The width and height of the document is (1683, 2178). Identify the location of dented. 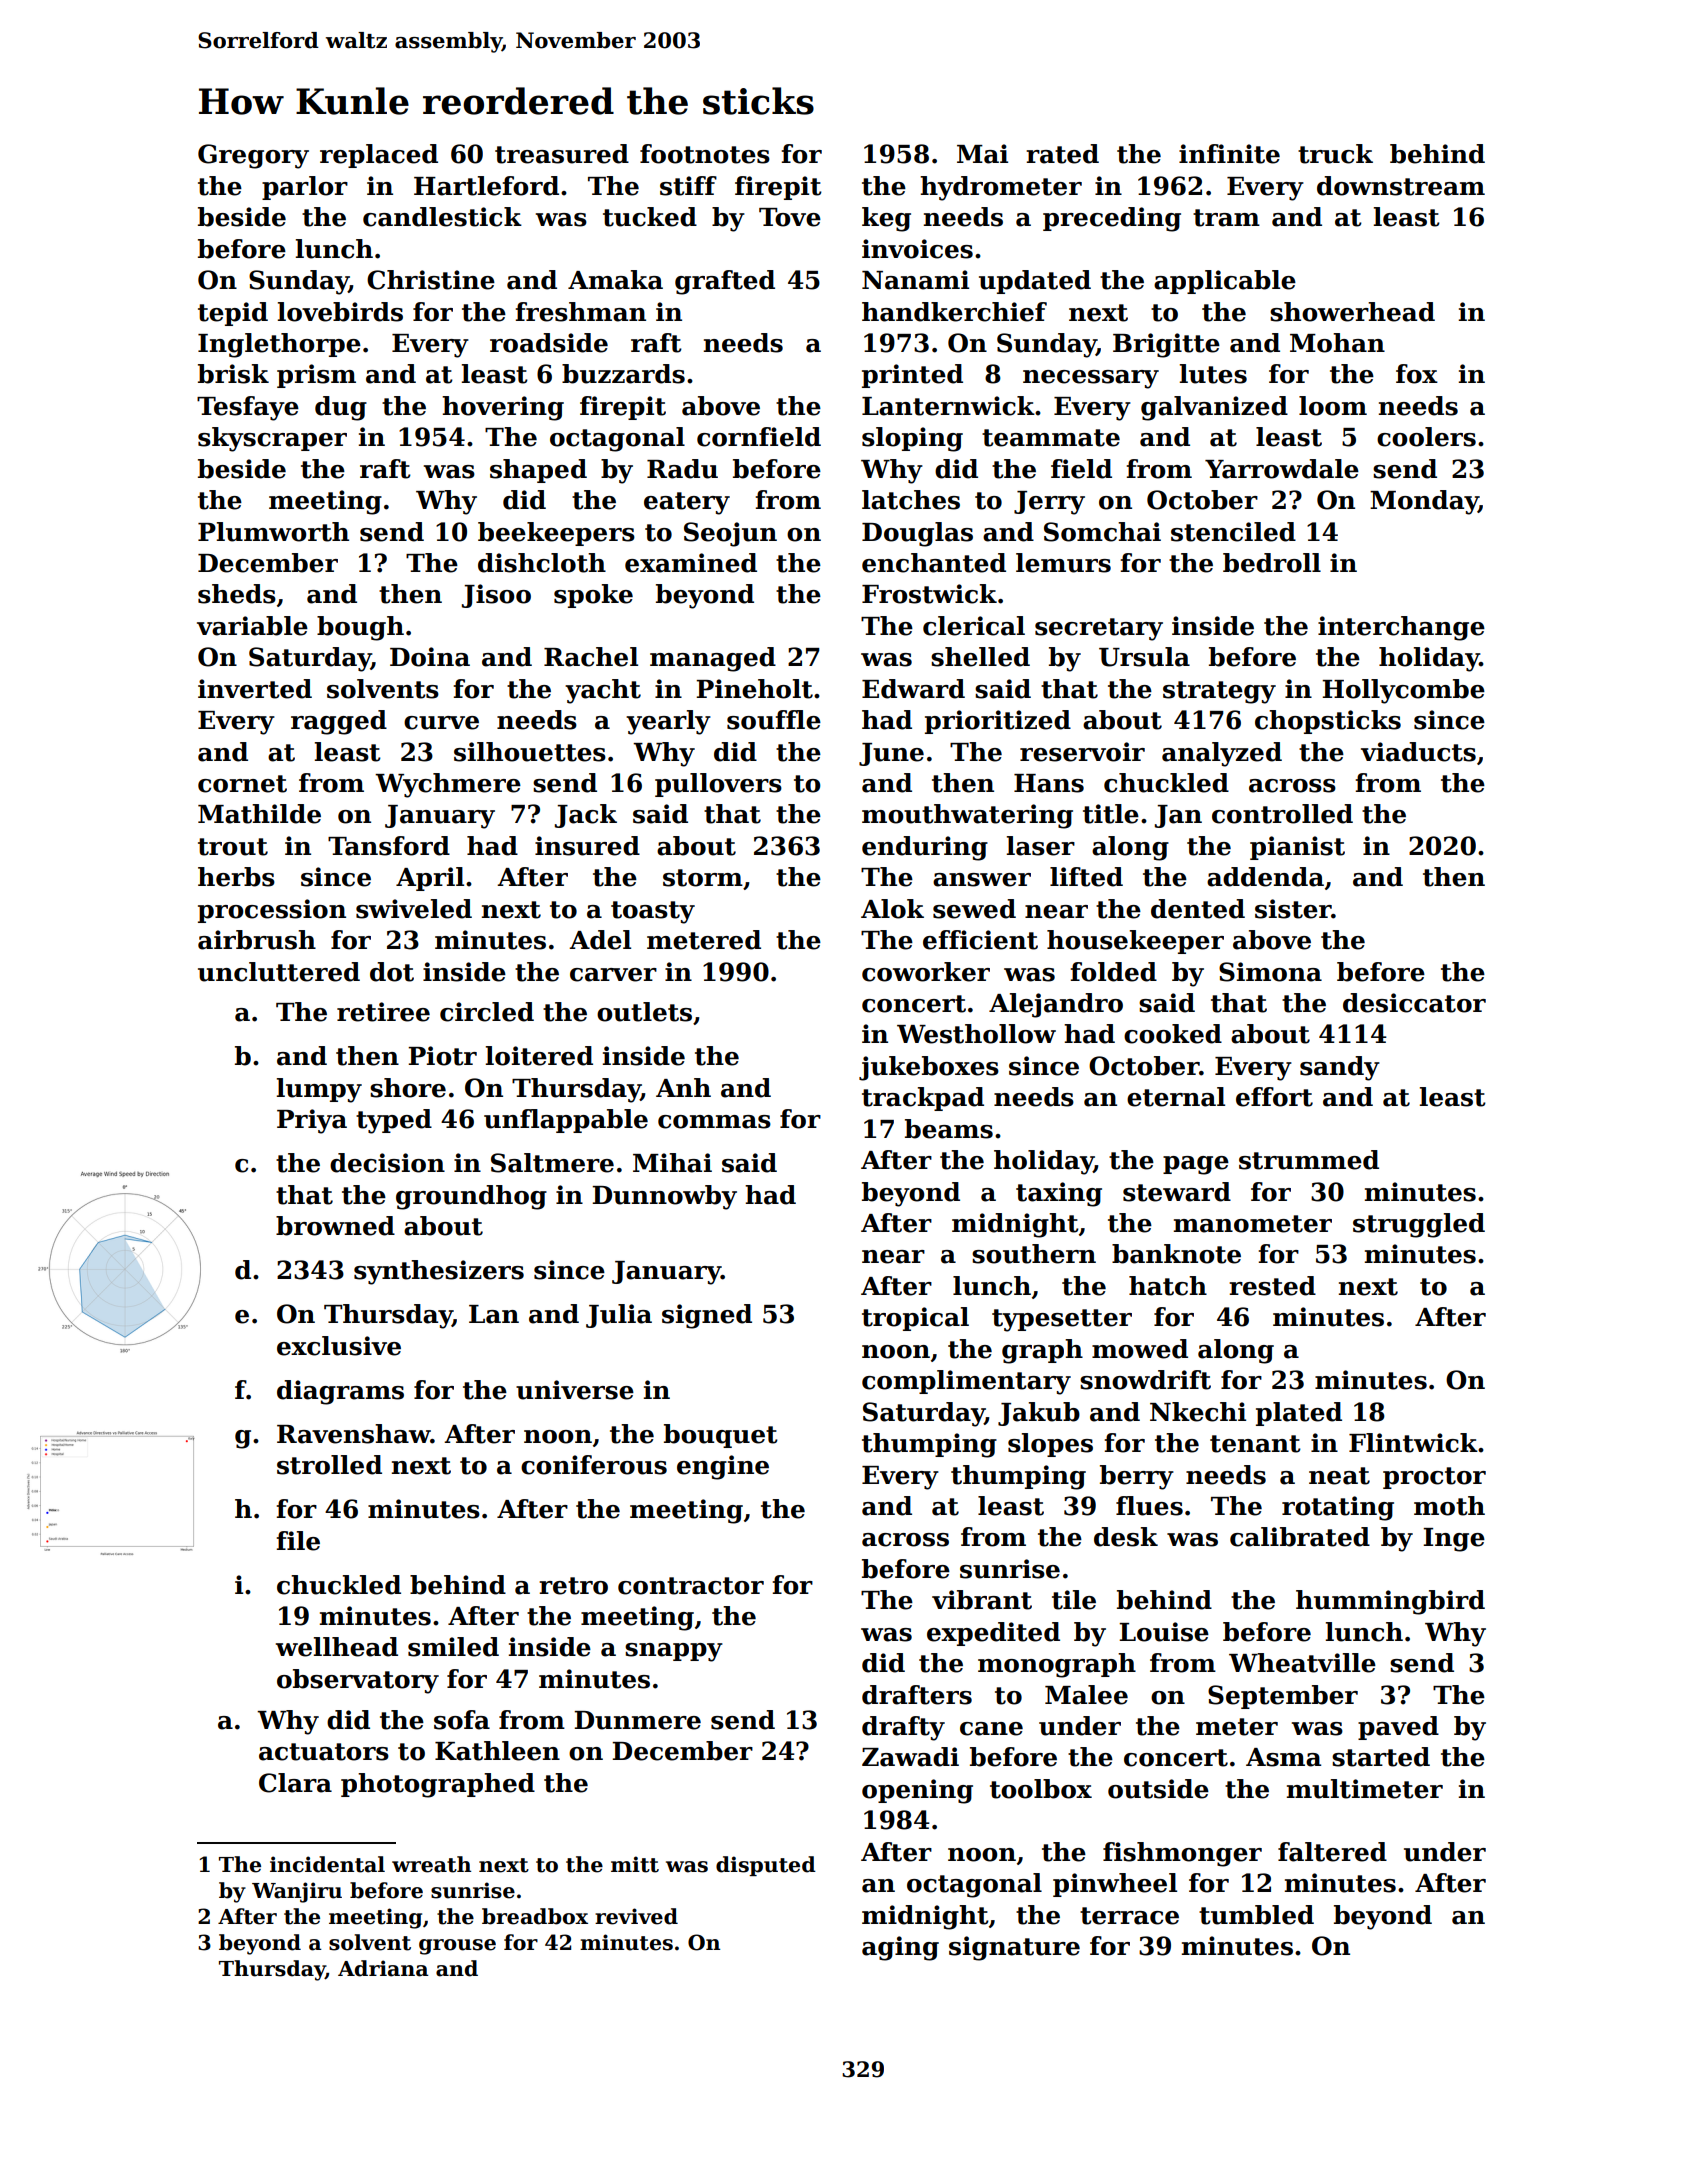
(1198, 909).
